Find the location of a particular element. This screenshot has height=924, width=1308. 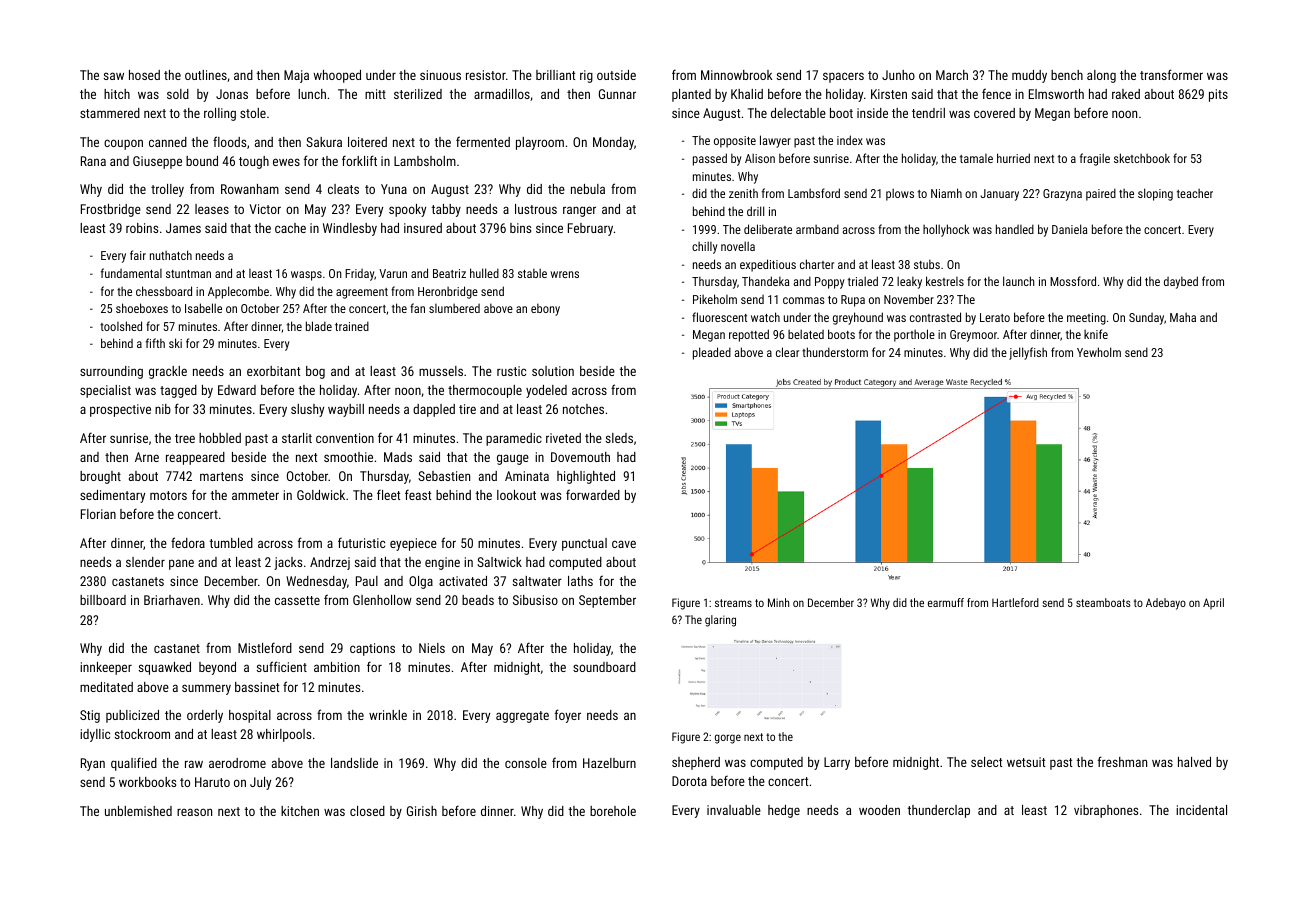

wrens is located at coordinates (565, 274).
